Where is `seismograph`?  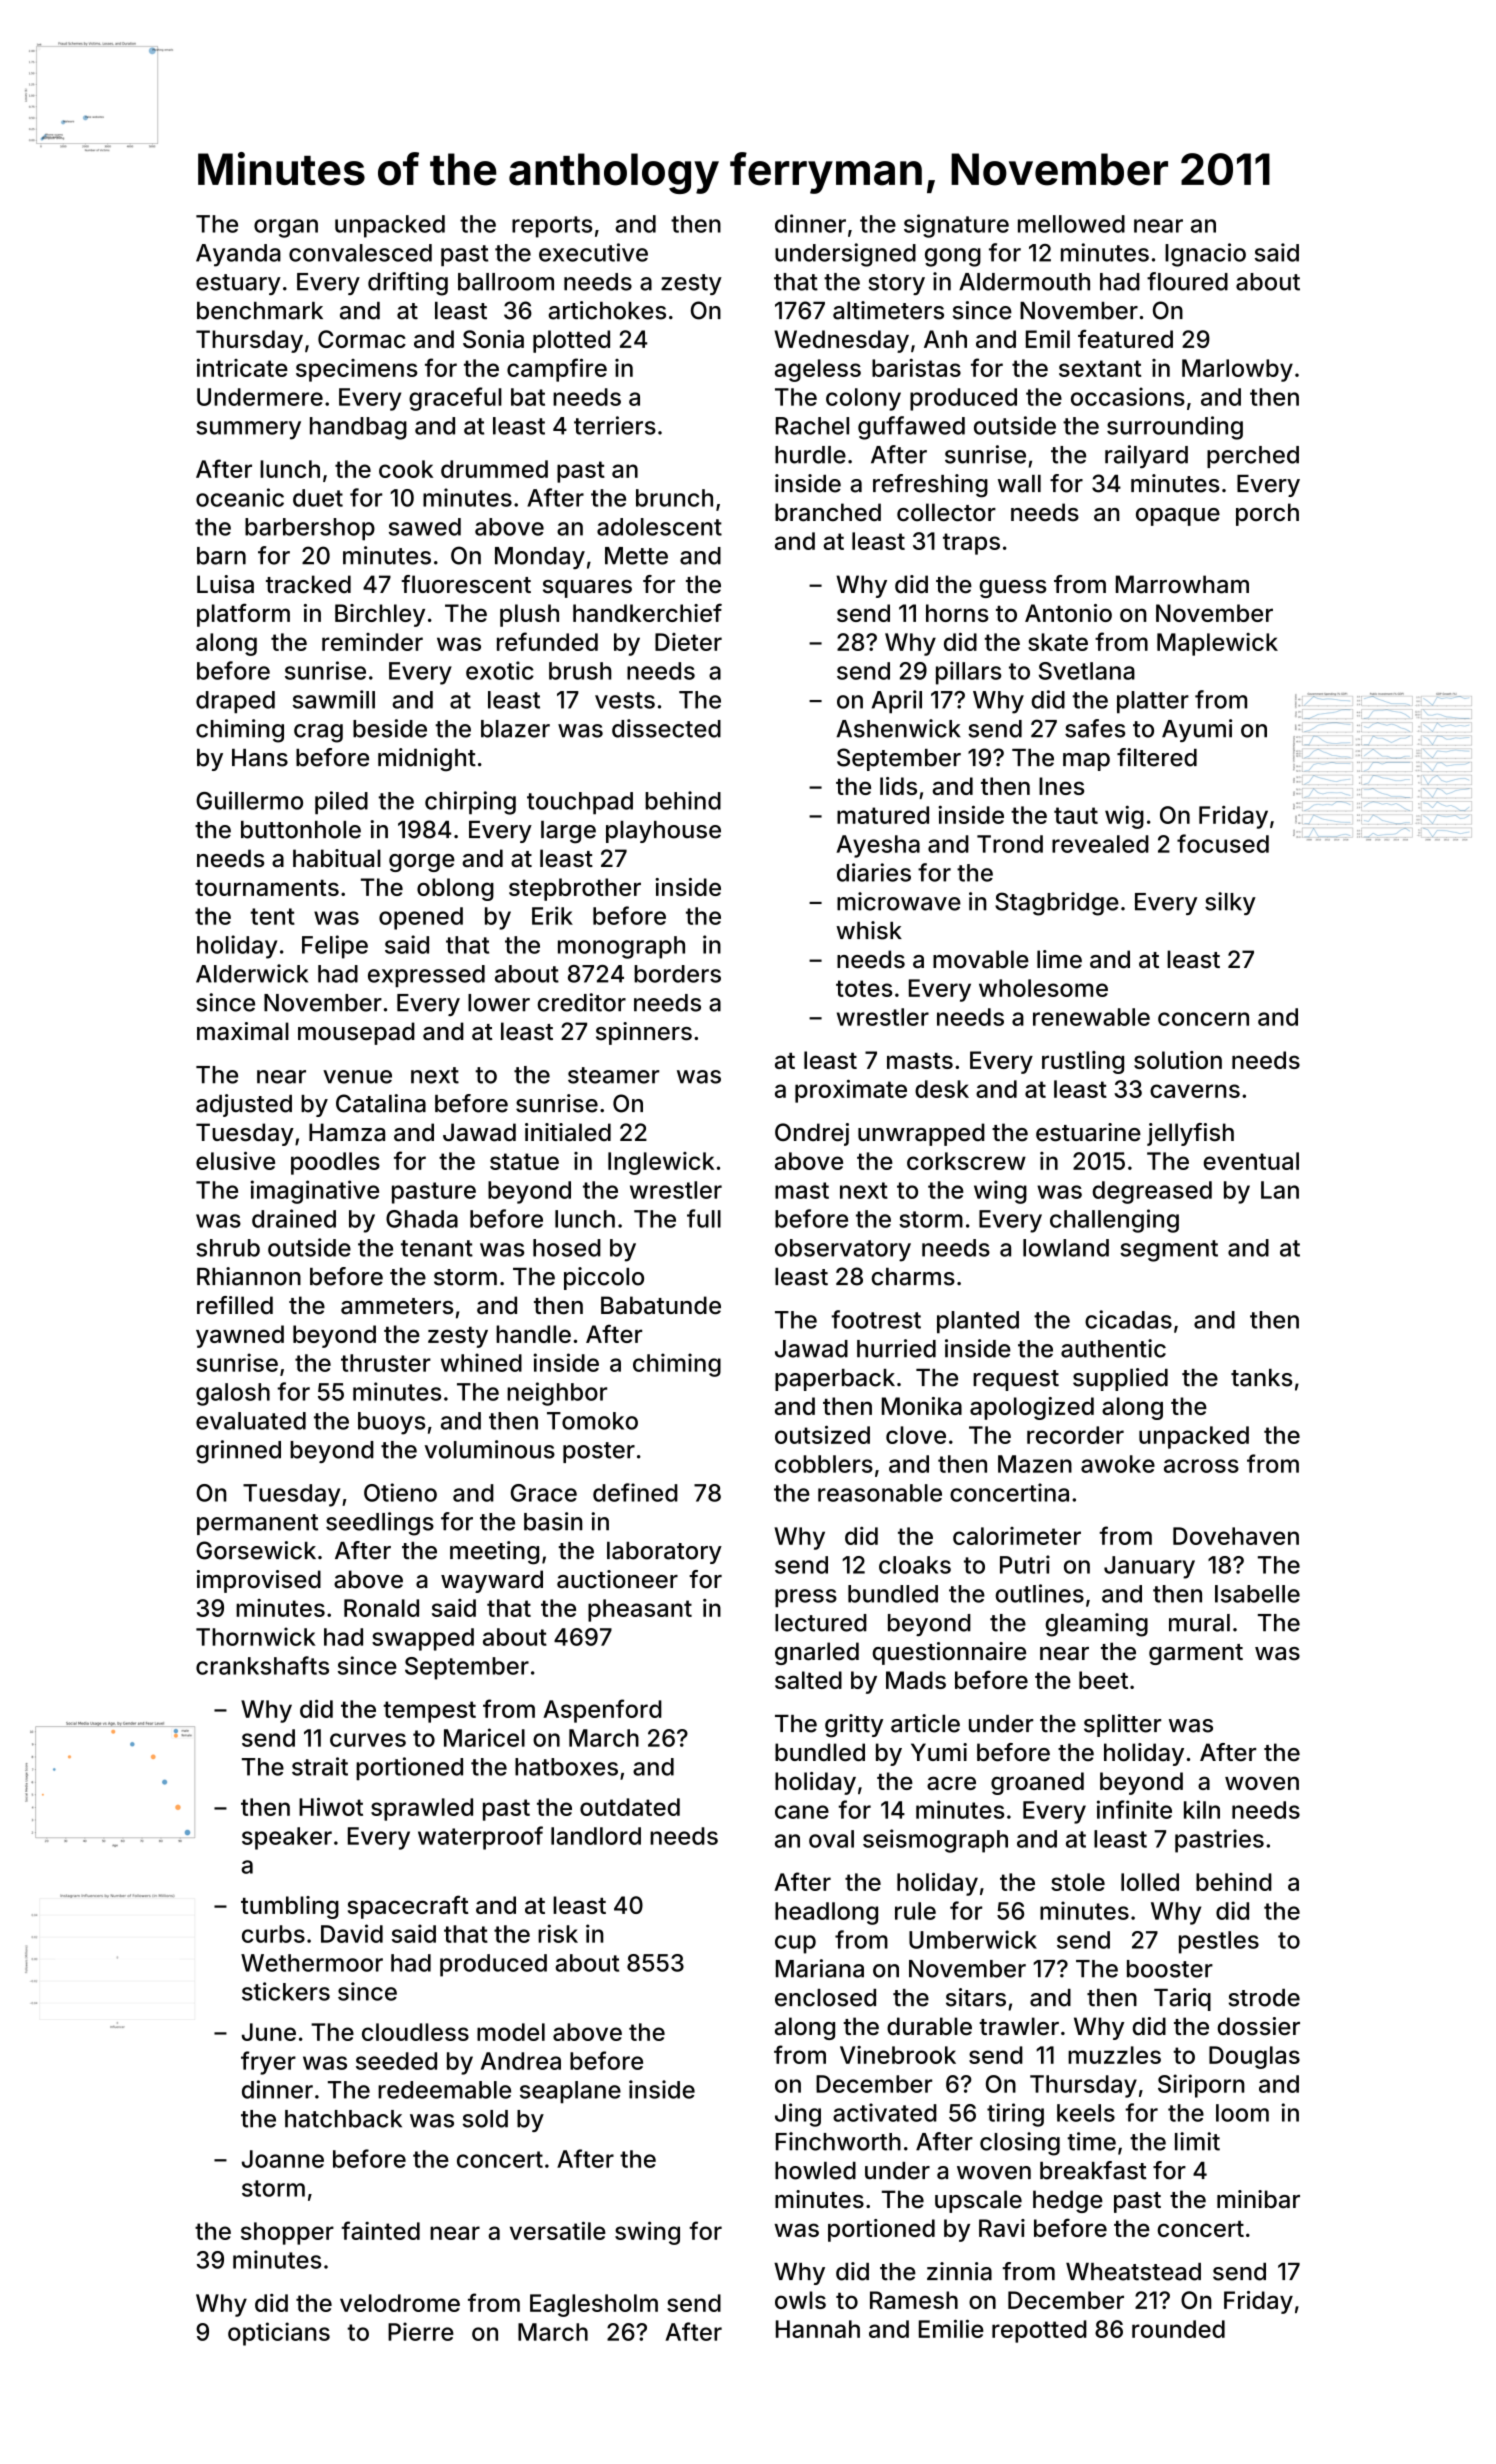
seismograph is located at coordinates (935, 1841).
